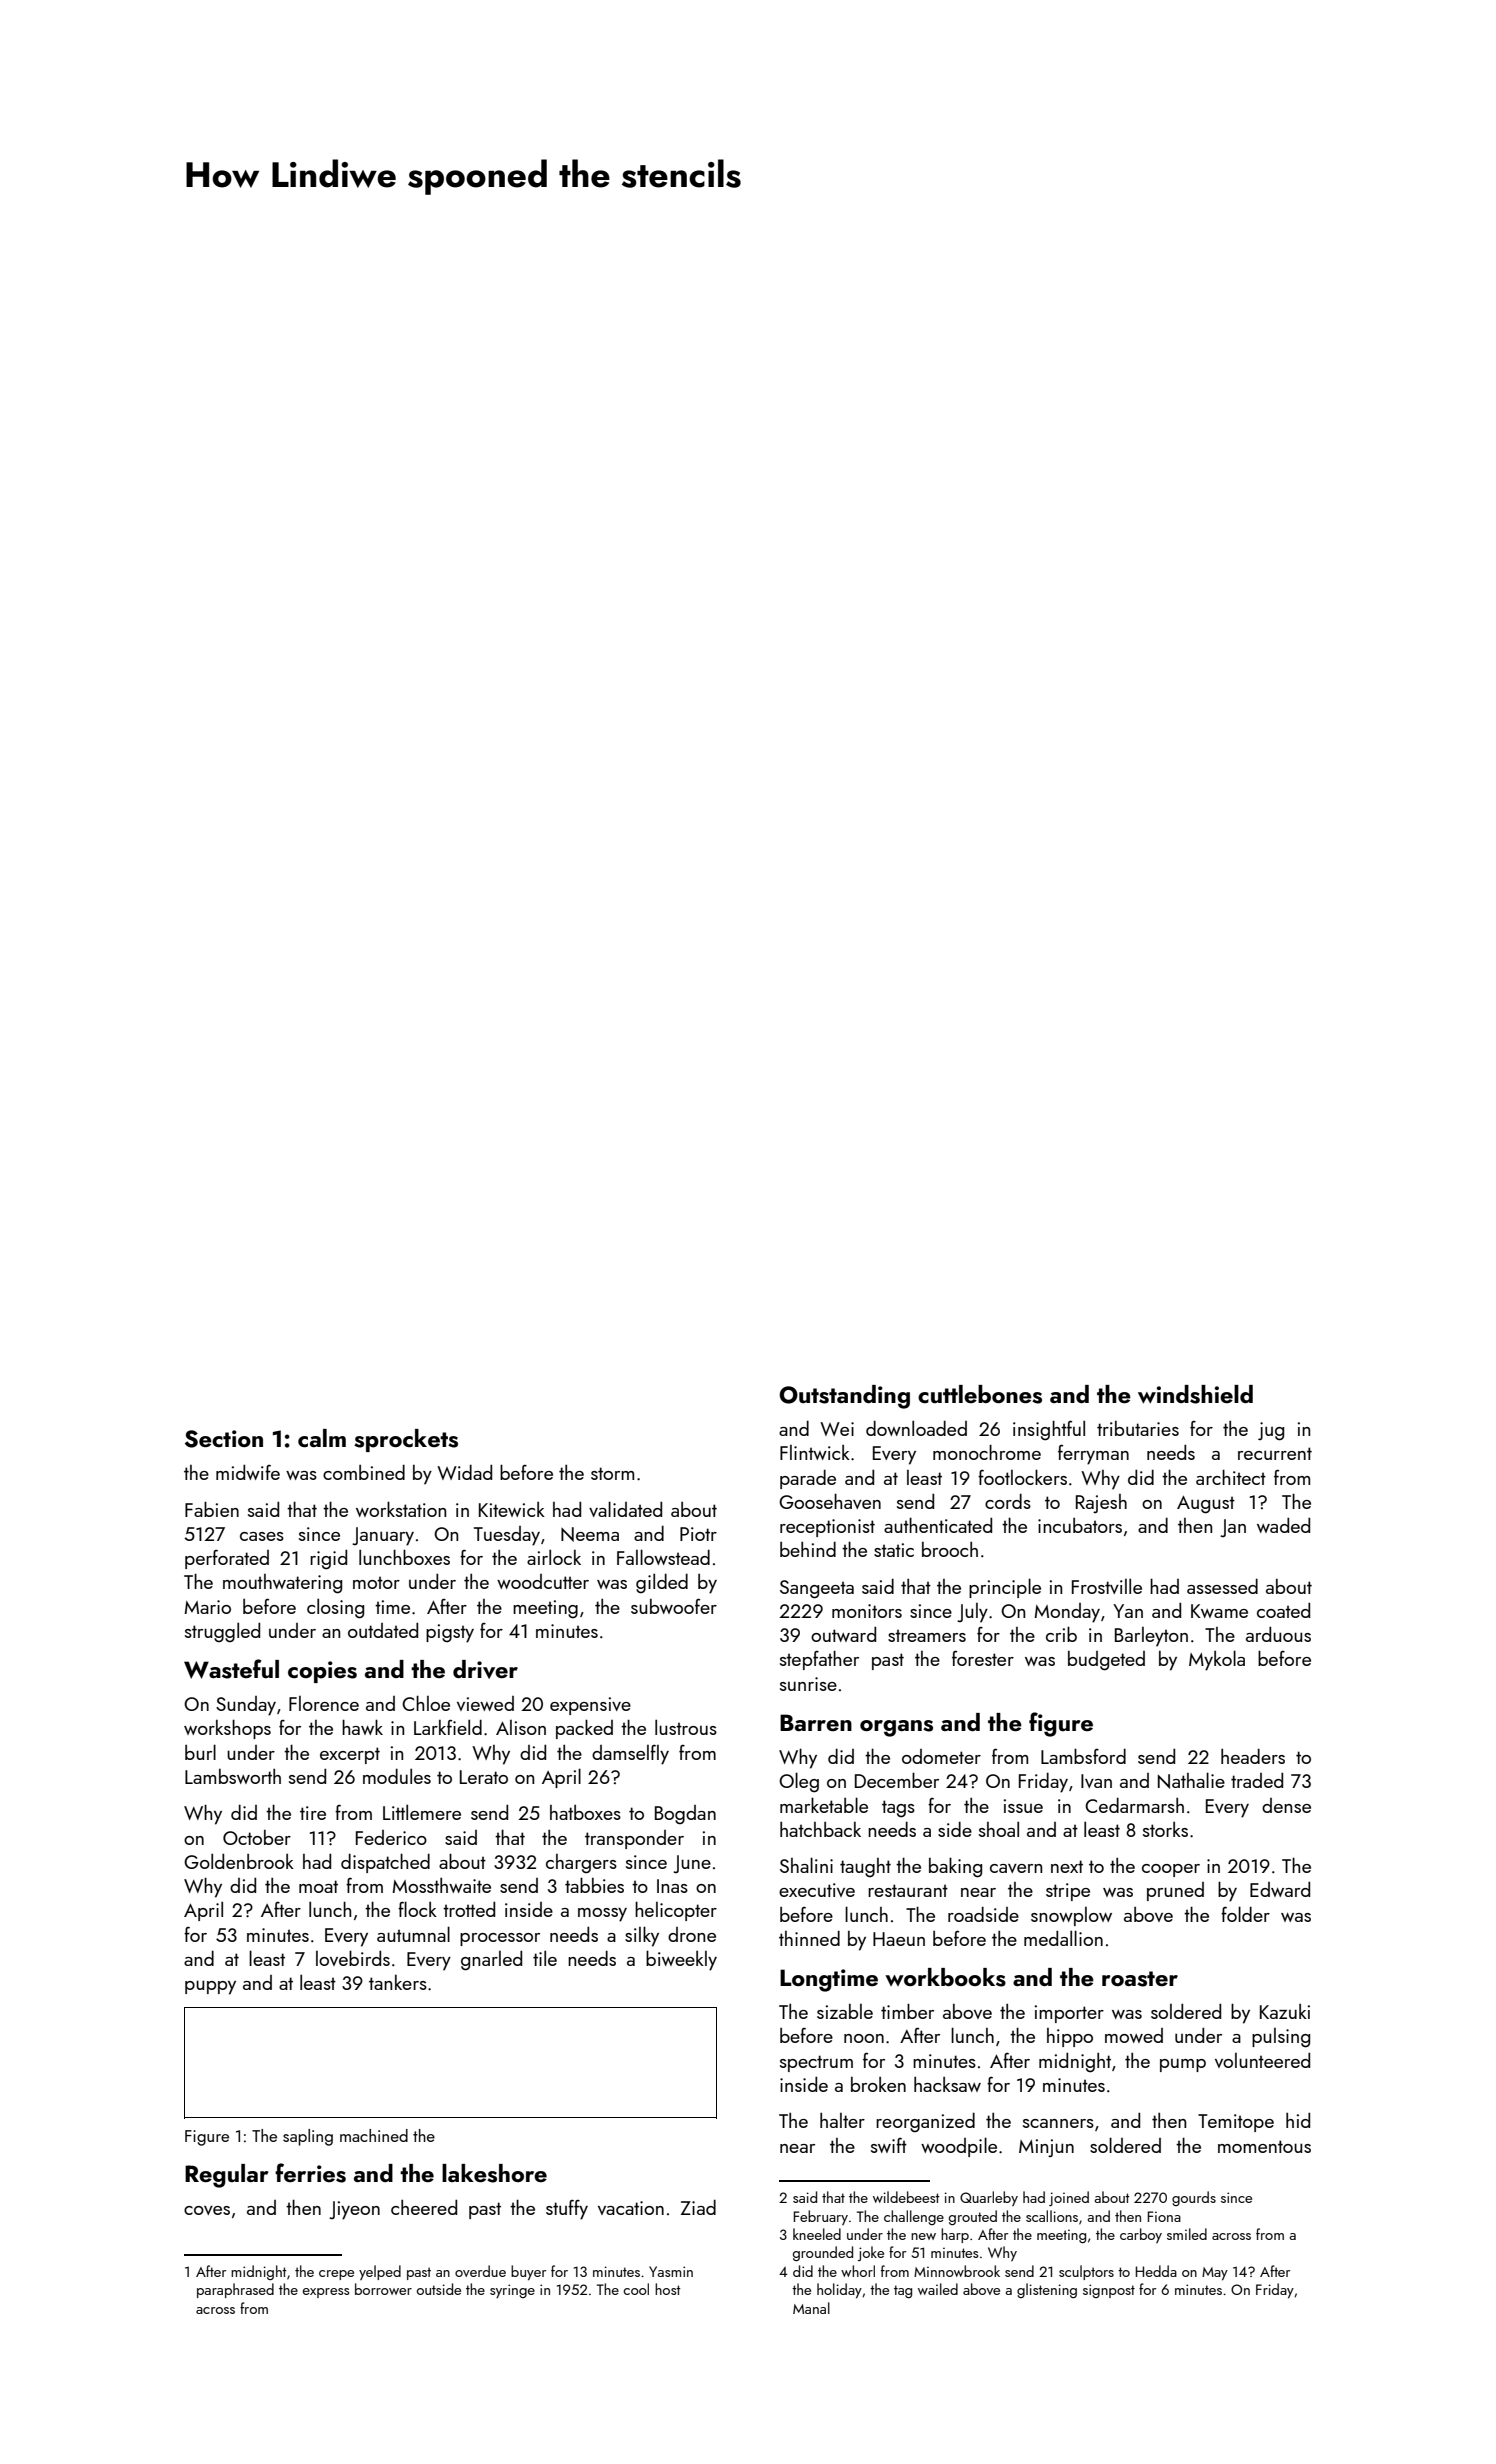  I want to click on May, so click(1215, 2273).
